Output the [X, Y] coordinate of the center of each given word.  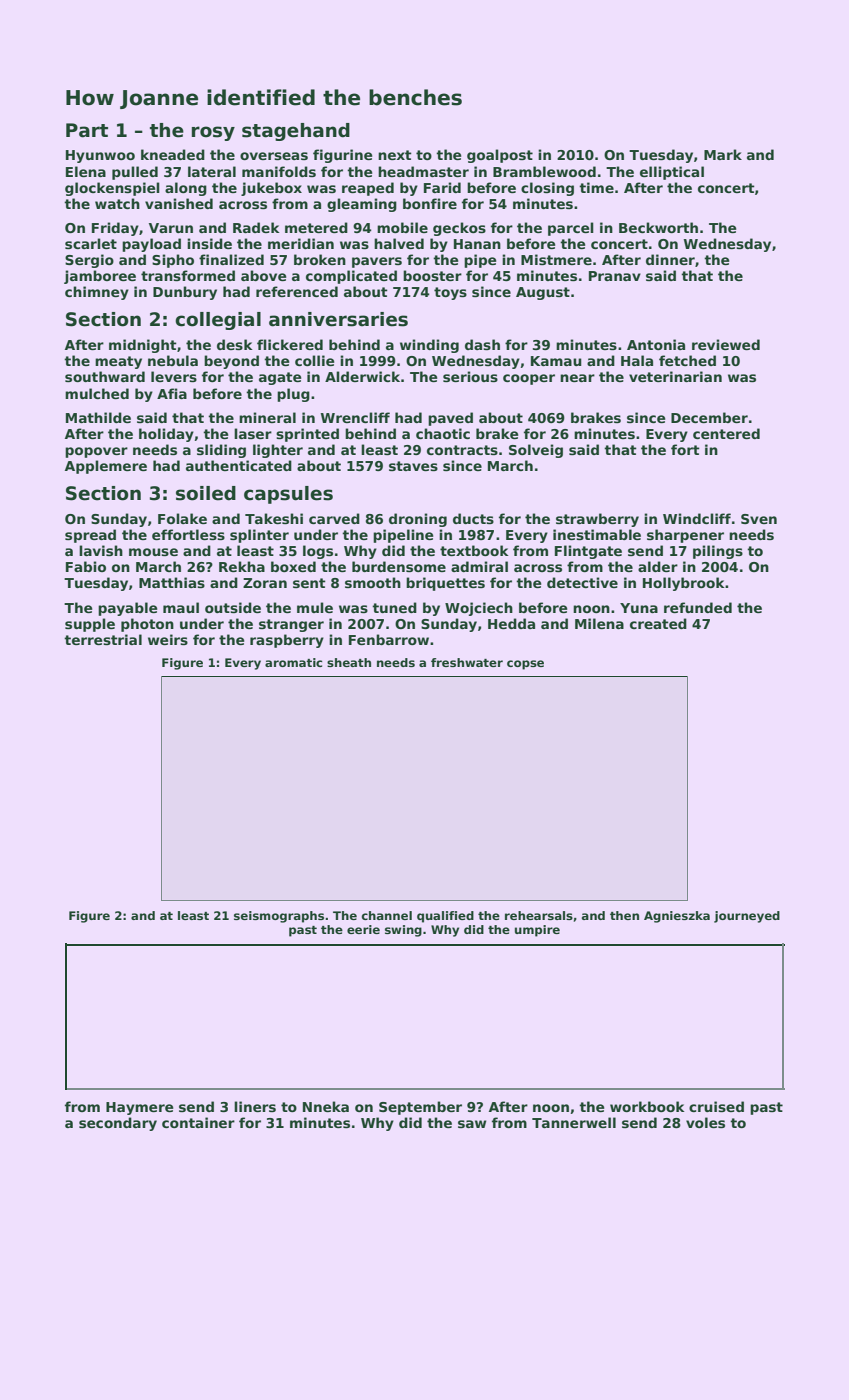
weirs [168, 639]
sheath [349, 662]
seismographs [279, 917]
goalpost [500, 156]
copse [525, 665]
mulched [97, 393]
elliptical [672, 173]
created [658, 623]
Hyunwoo [100, 156]
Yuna [639, 608]
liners [255, 1106]
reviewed [726, 344]
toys [450, 293]
